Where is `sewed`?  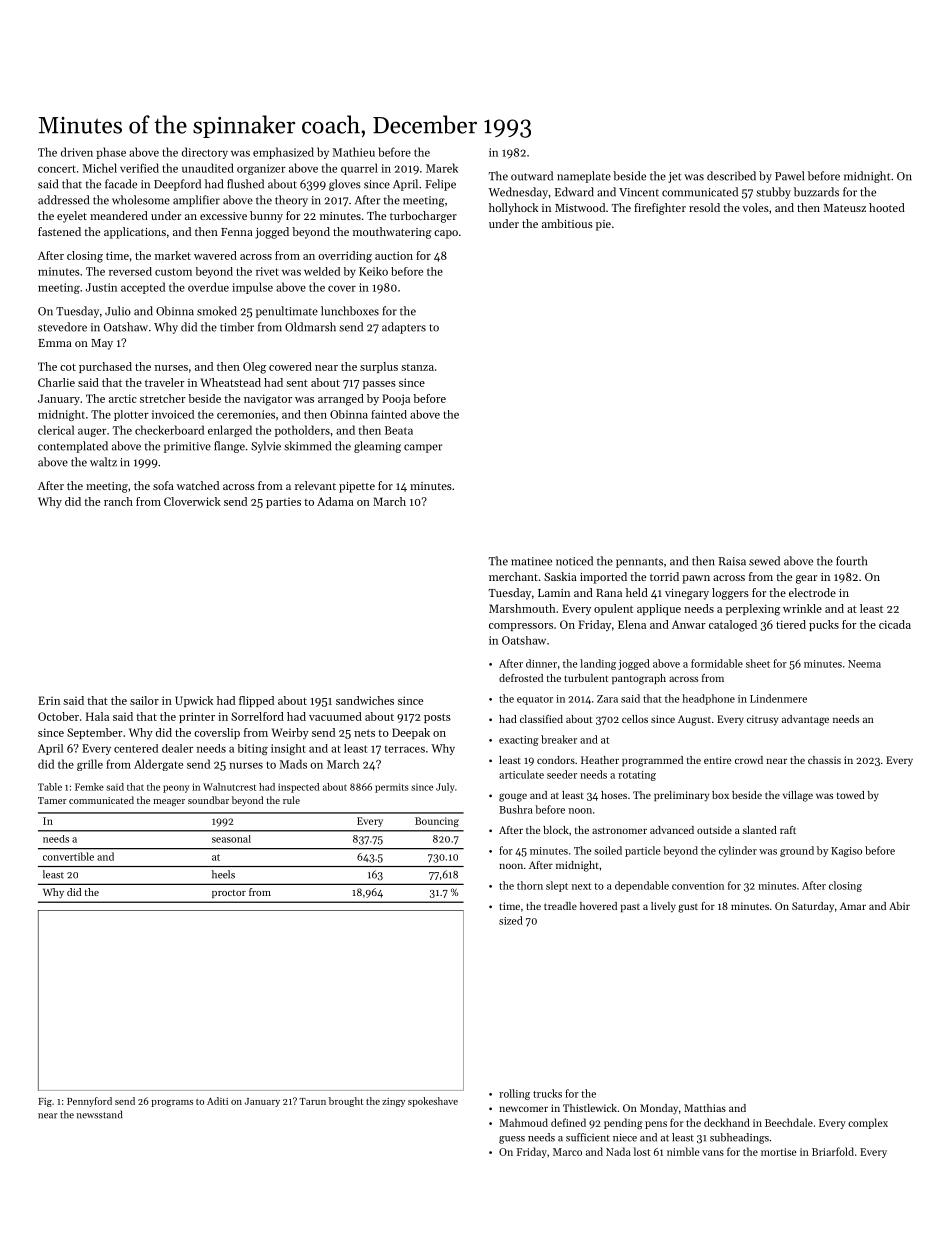 sewed is located at coordinates (764, 561).
